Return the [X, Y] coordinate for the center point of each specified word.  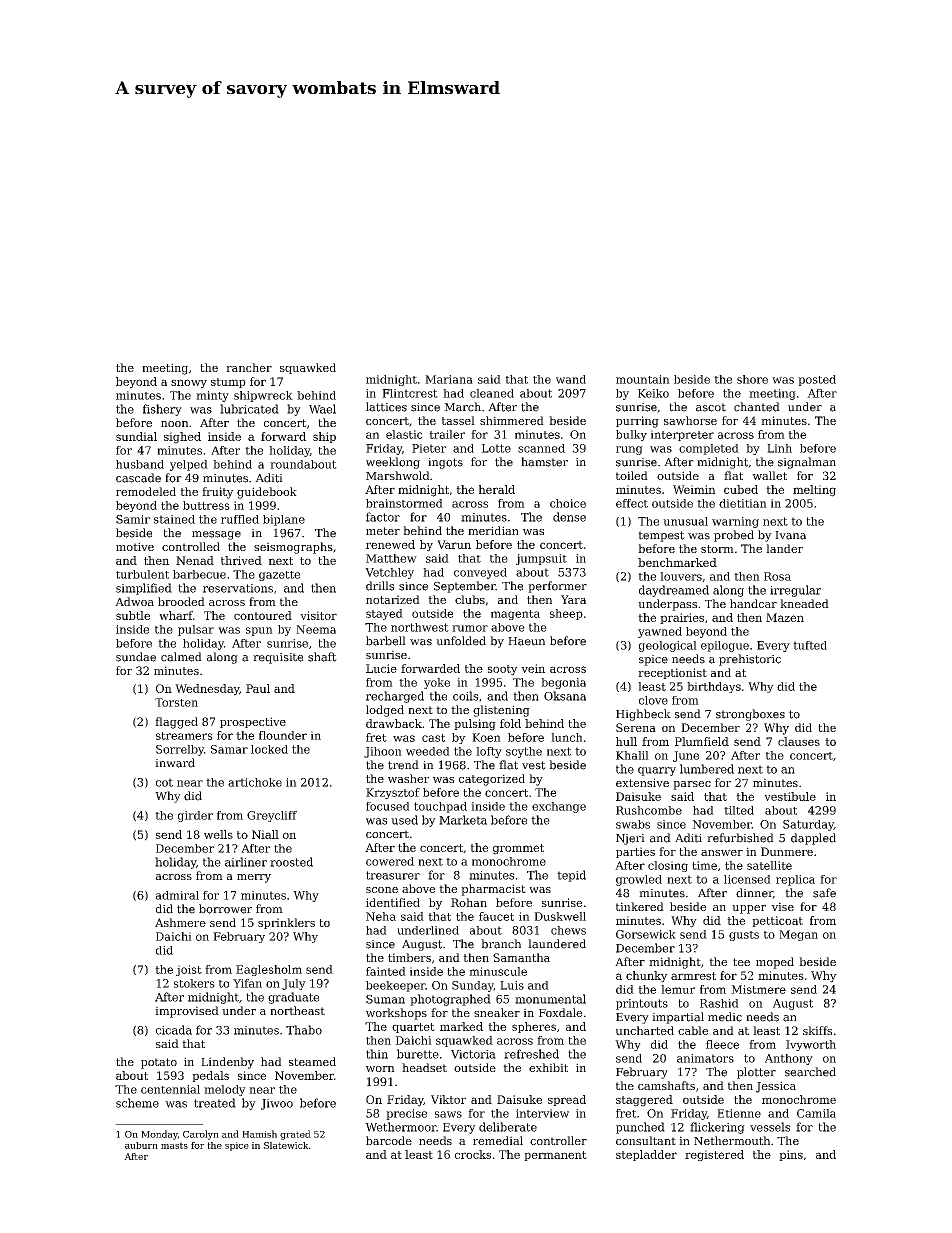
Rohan [469, 902]
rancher [249, 367]
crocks [473, 1154]
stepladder [646, 1155]
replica [795, 880]
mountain [643, 379]
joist [189, 970]
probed [734, 536]
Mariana [449, 379]
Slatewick [286, 1145]
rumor [470, 628]
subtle [133, 615]
